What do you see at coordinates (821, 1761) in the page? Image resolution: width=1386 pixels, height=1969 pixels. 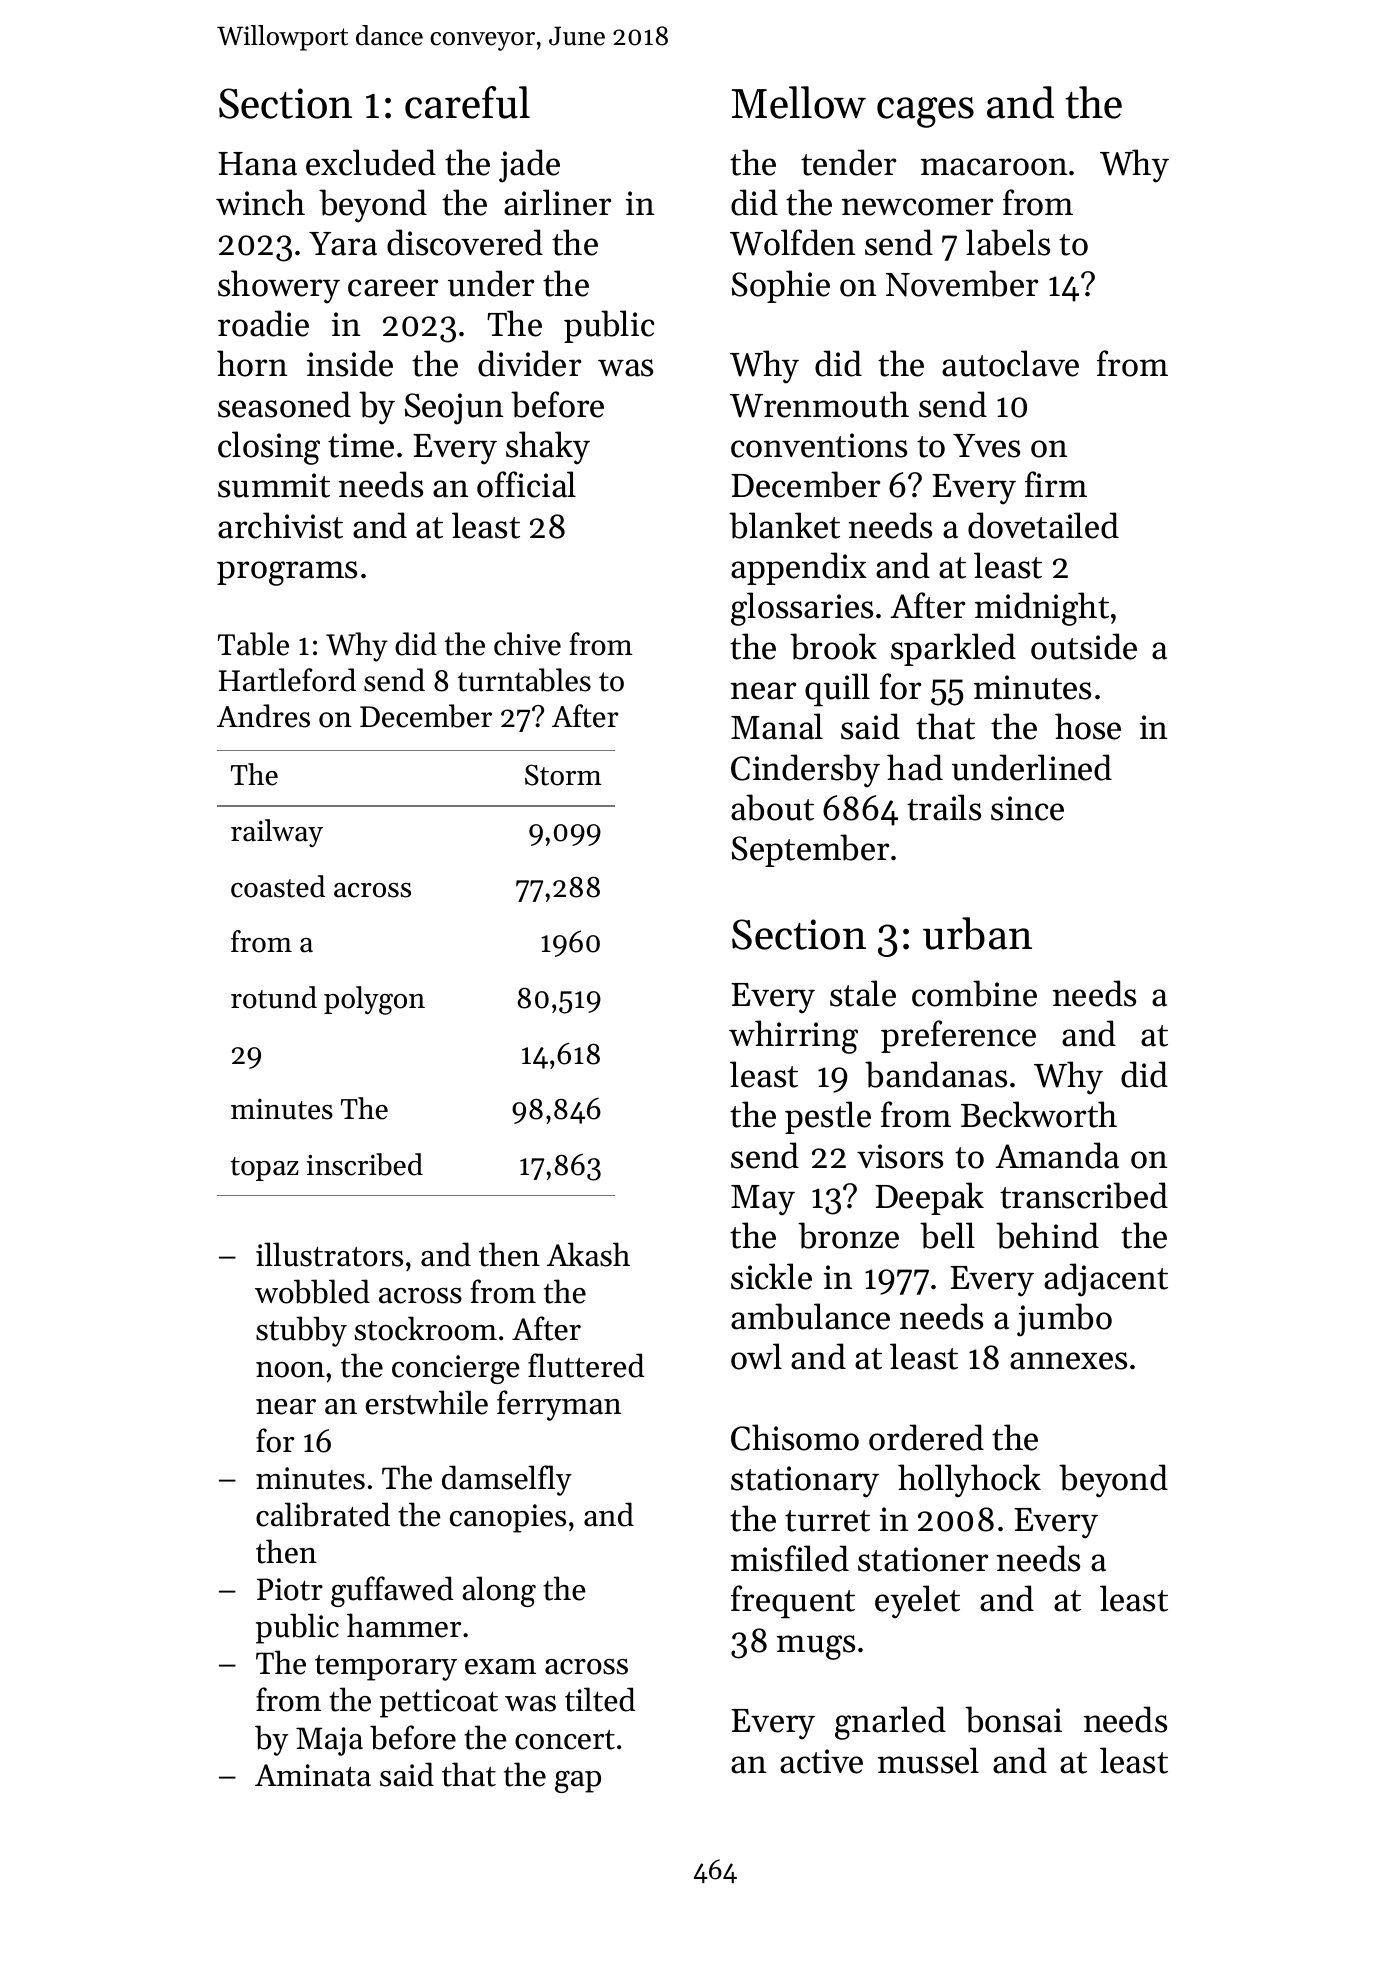 I see `active` at bounding box center [821, 1761].
